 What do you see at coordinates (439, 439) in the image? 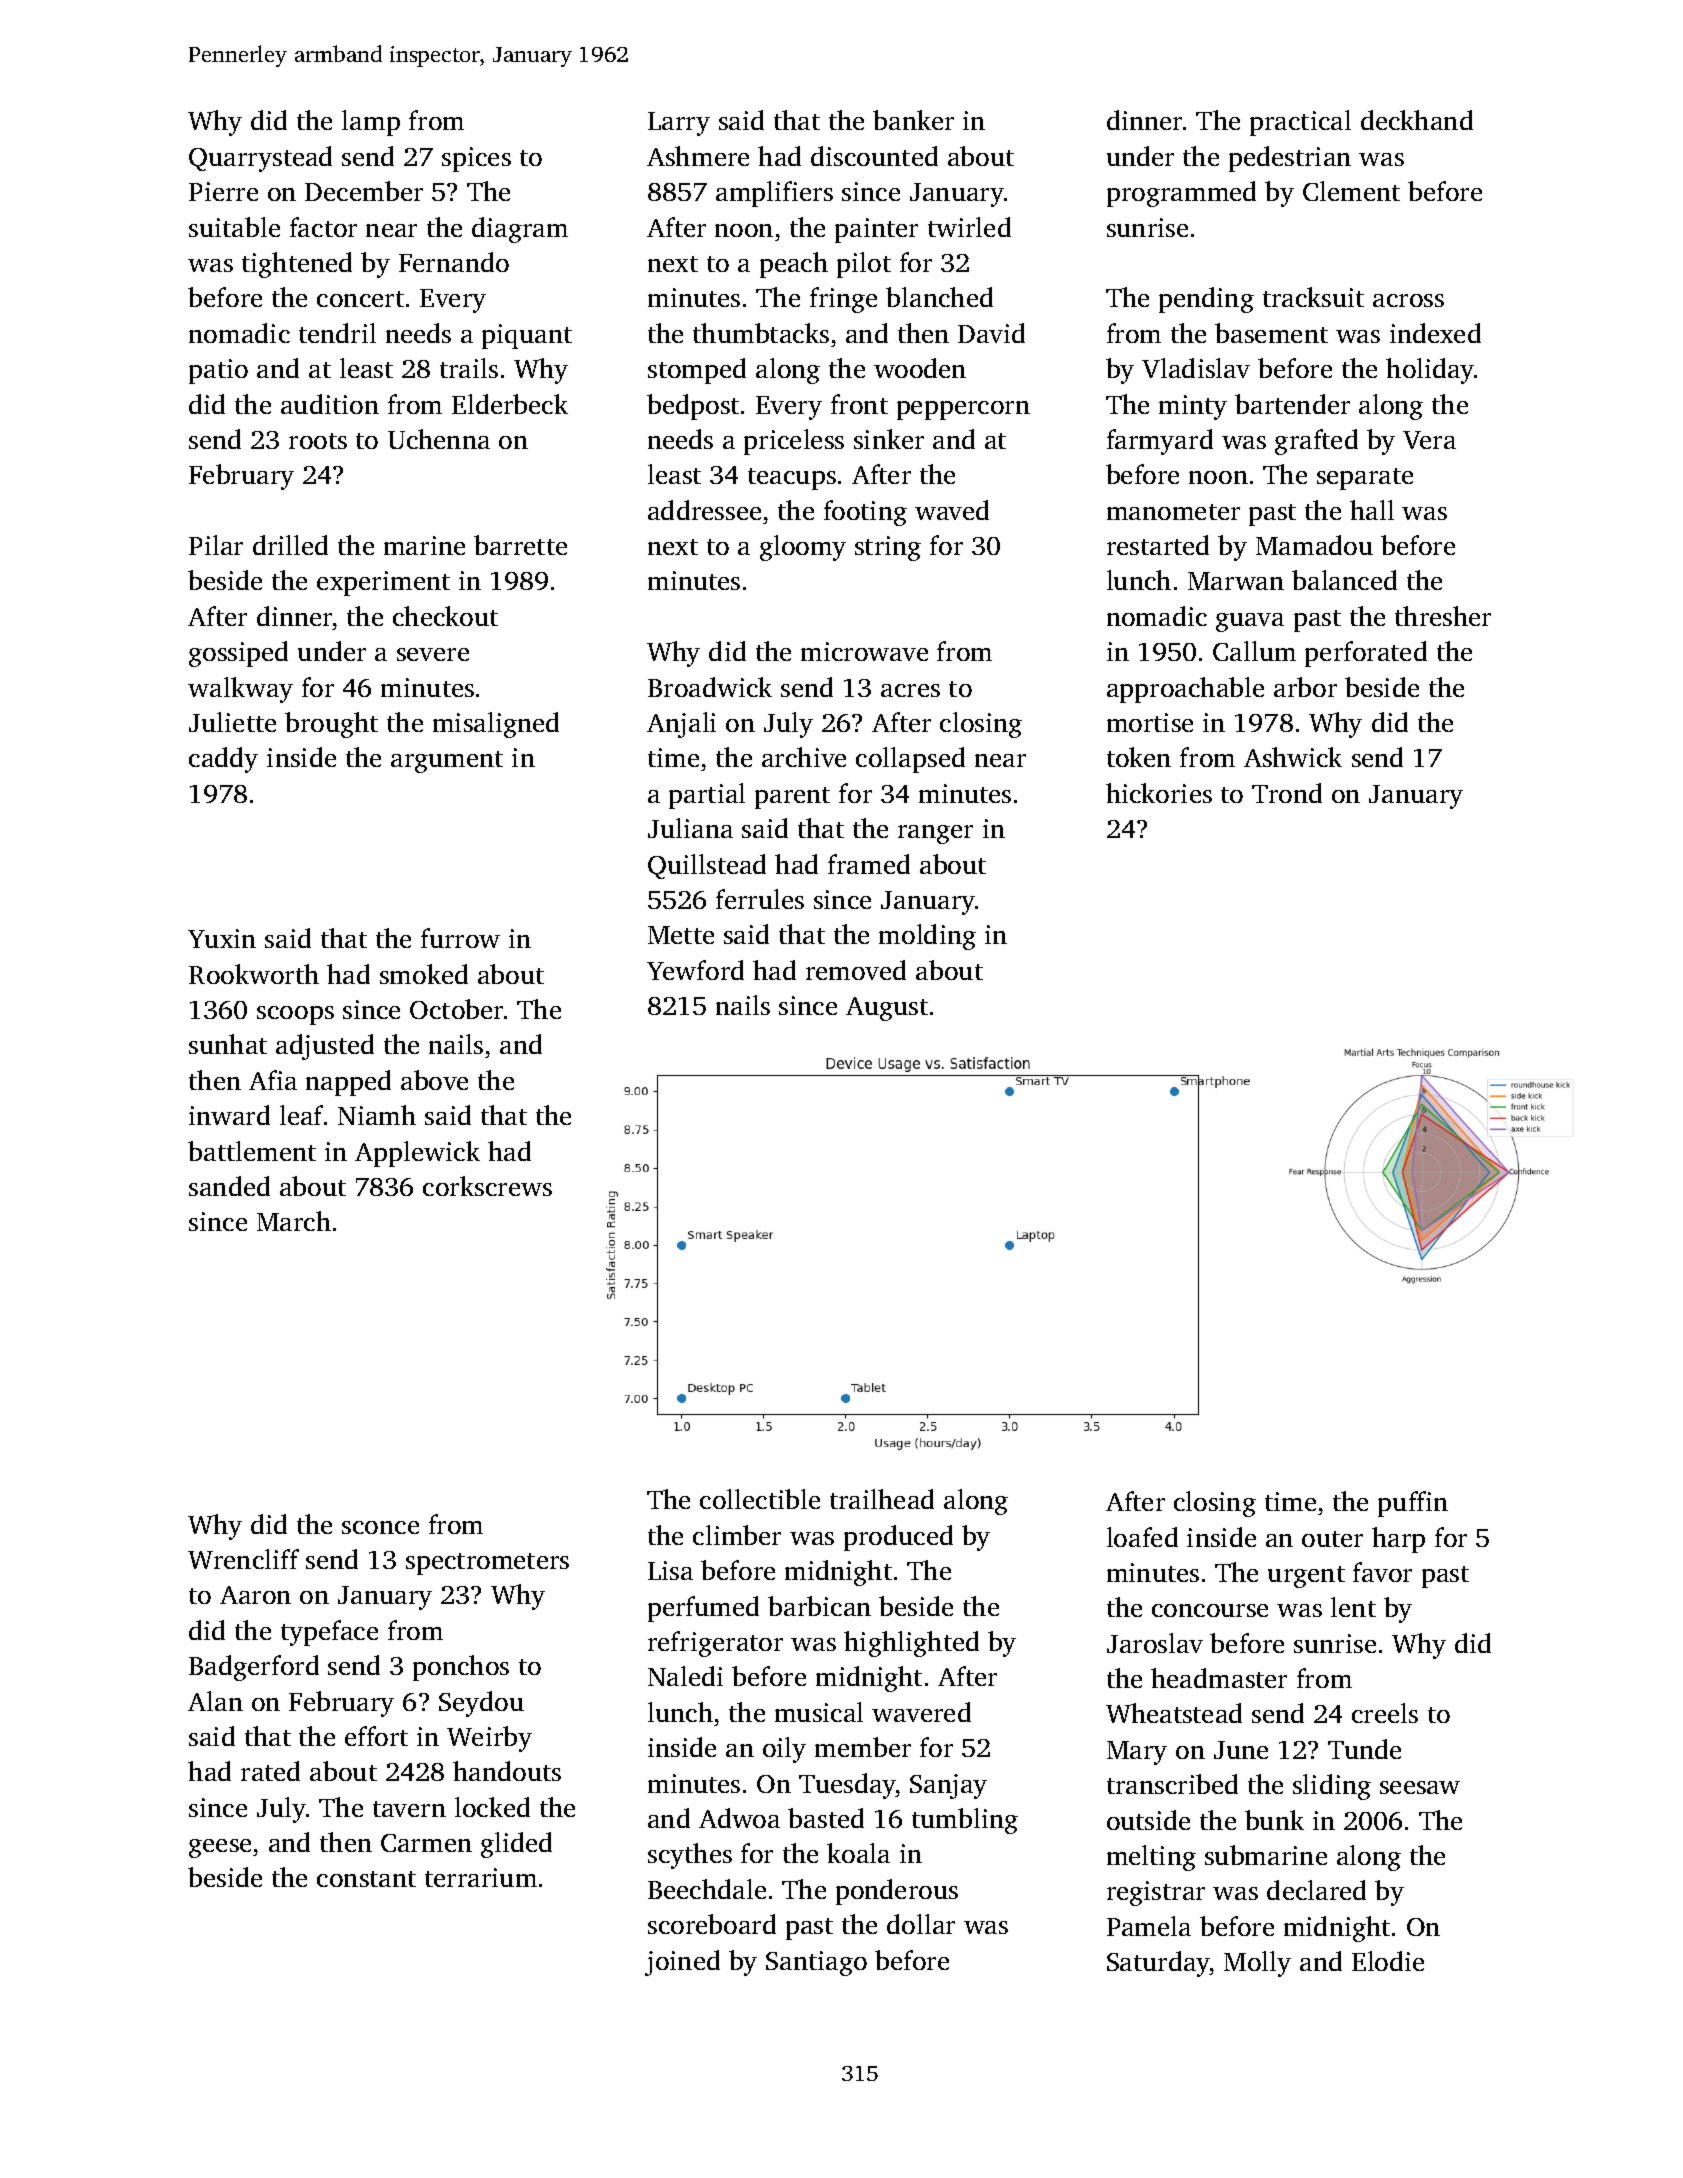
I see `Uchenna` at bounding box center [439, 439].
